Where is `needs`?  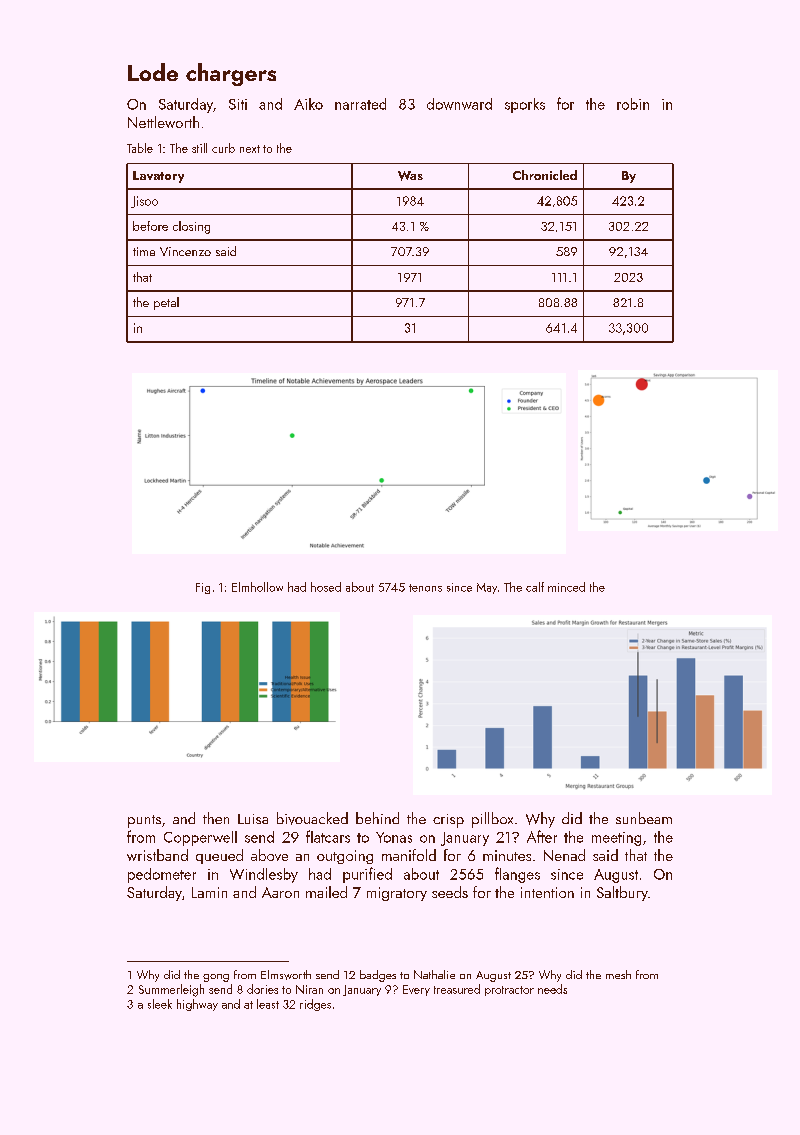 needs is located at coordinates (552, 989).
